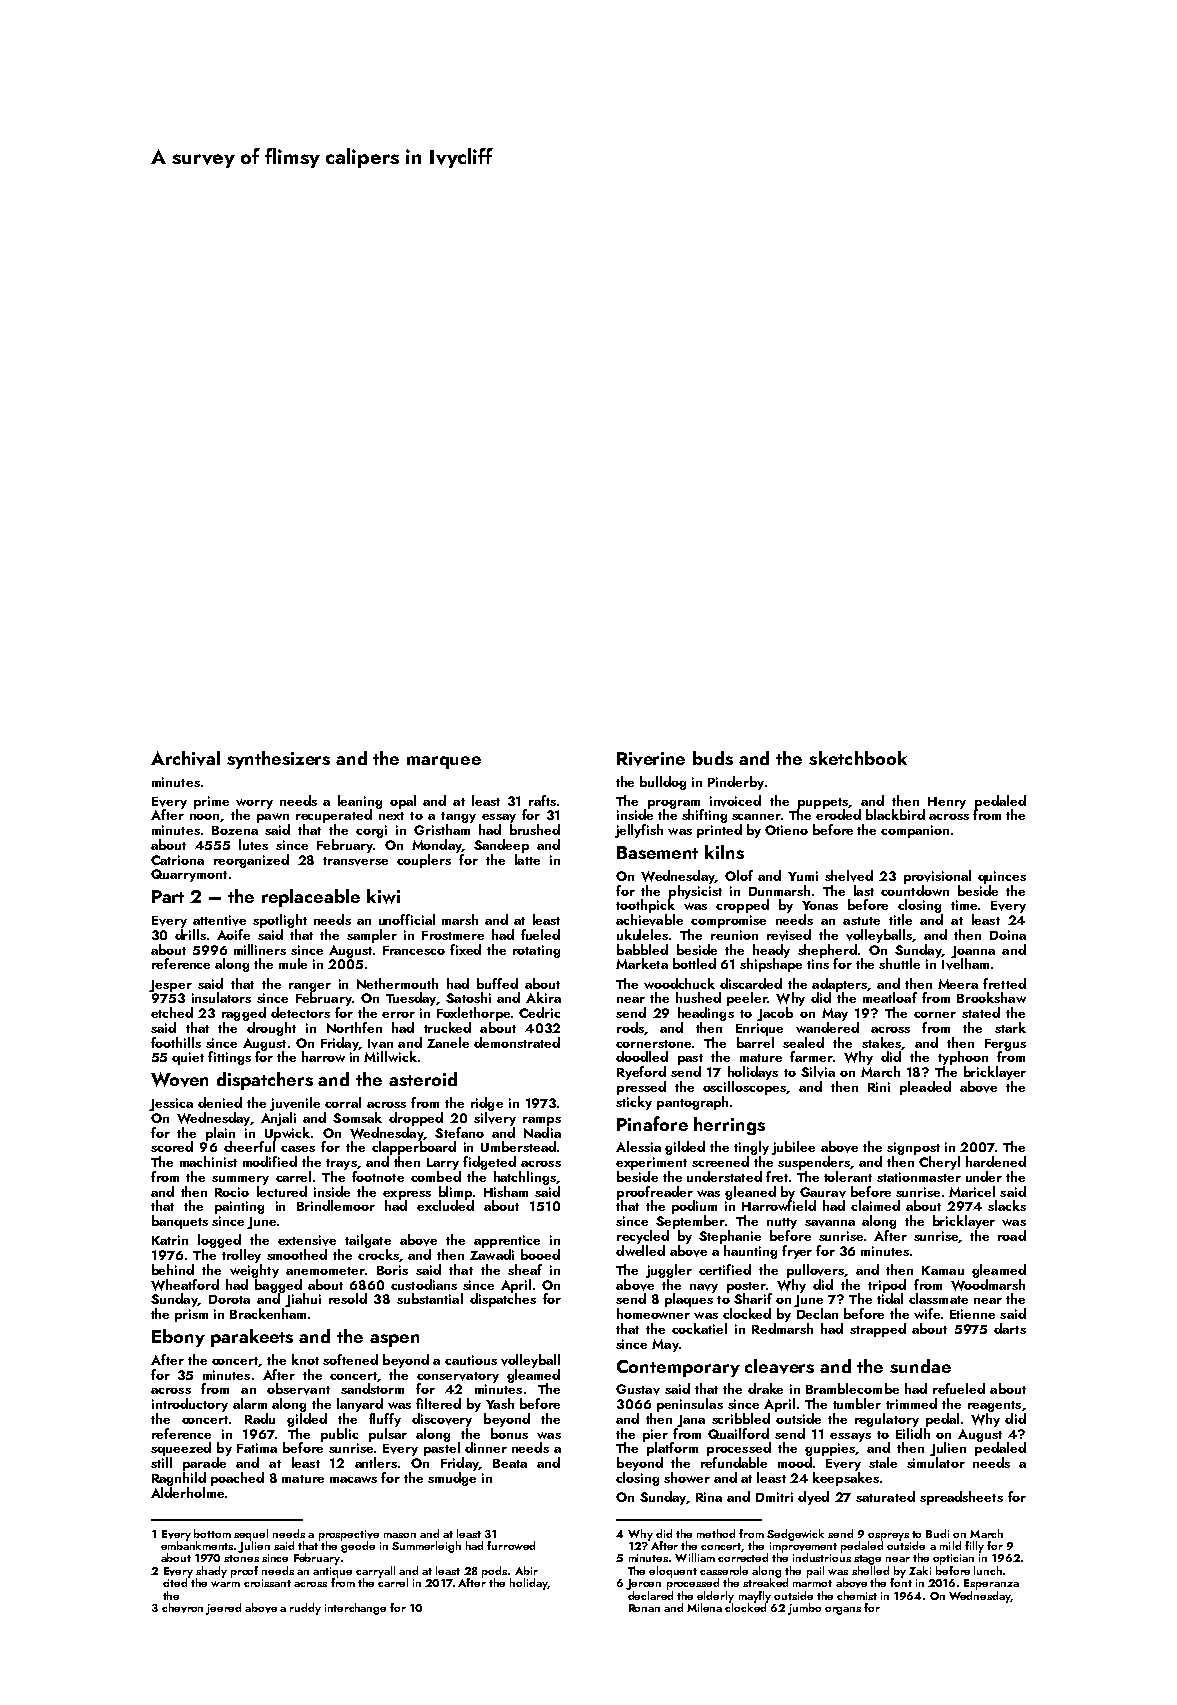 Image resolution: width=1177 pixels, height=1705 pixels. Describe the element at coordinates (542, 800) in the screenshot. I see `rafts` at that location.
